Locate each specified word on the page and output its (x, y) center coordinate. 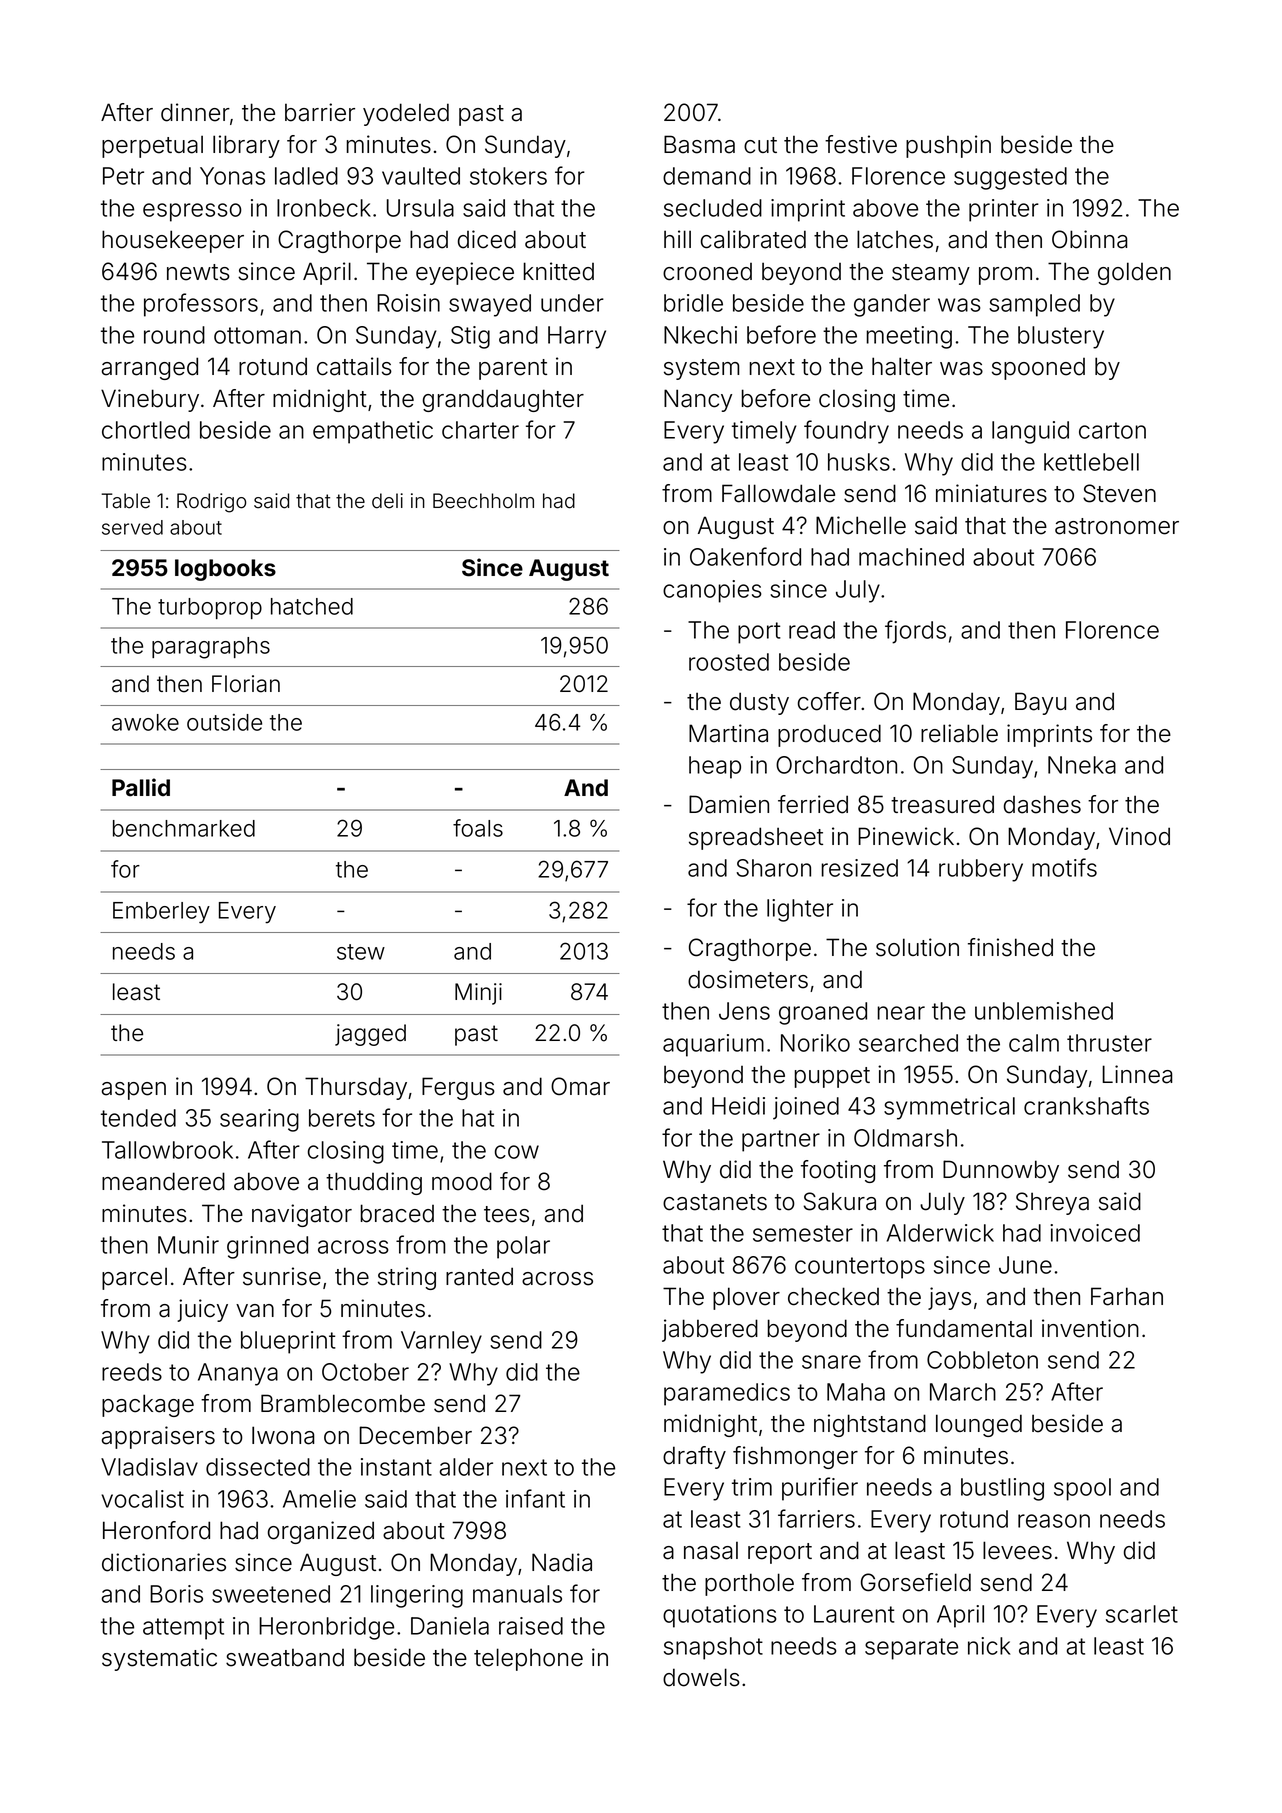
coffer (829, 701)
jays (949, 1298)
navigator (302, 1215)
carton (1112, 430)
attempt (183, 1629)
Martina (728, 733)
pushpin (948, 146)
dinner (195, 112)
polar (523, 1247)
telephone (528, 1659)
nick (989, 1646)
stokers (508, 176)
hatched (312, 606)
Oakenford (745, 556)
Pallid (141, 787)
